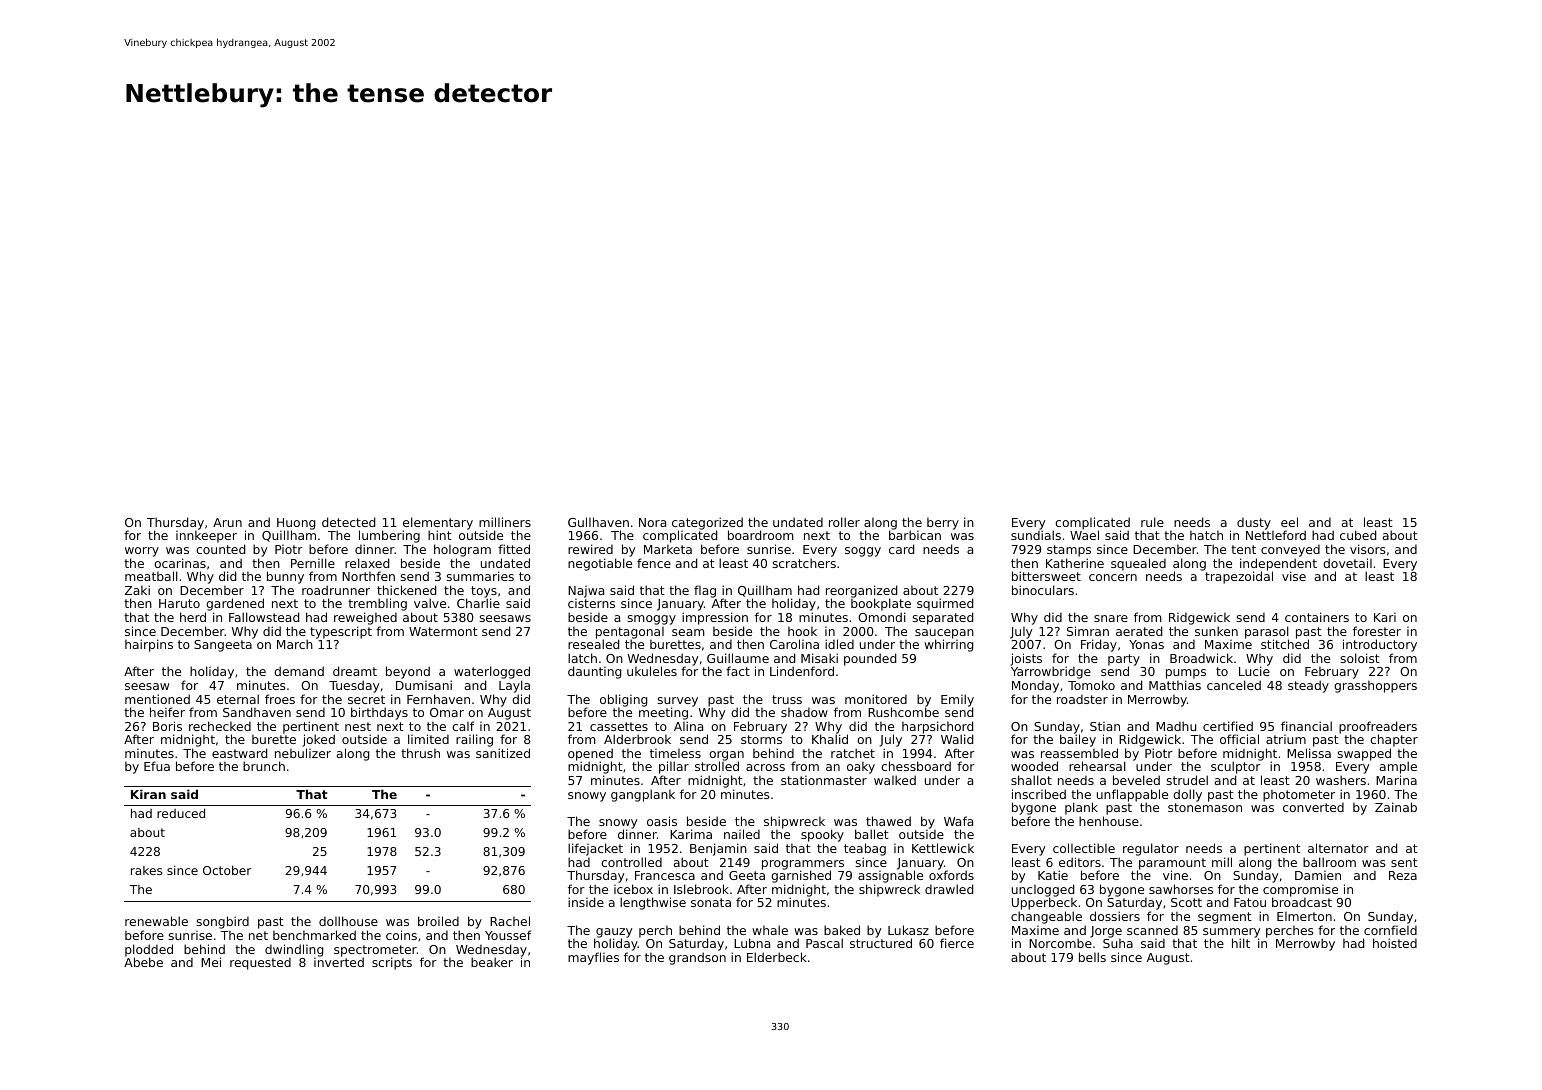  What do you see at coordinates (765, 767) in the page?
I see `across` at bounding box center [765, 767].
